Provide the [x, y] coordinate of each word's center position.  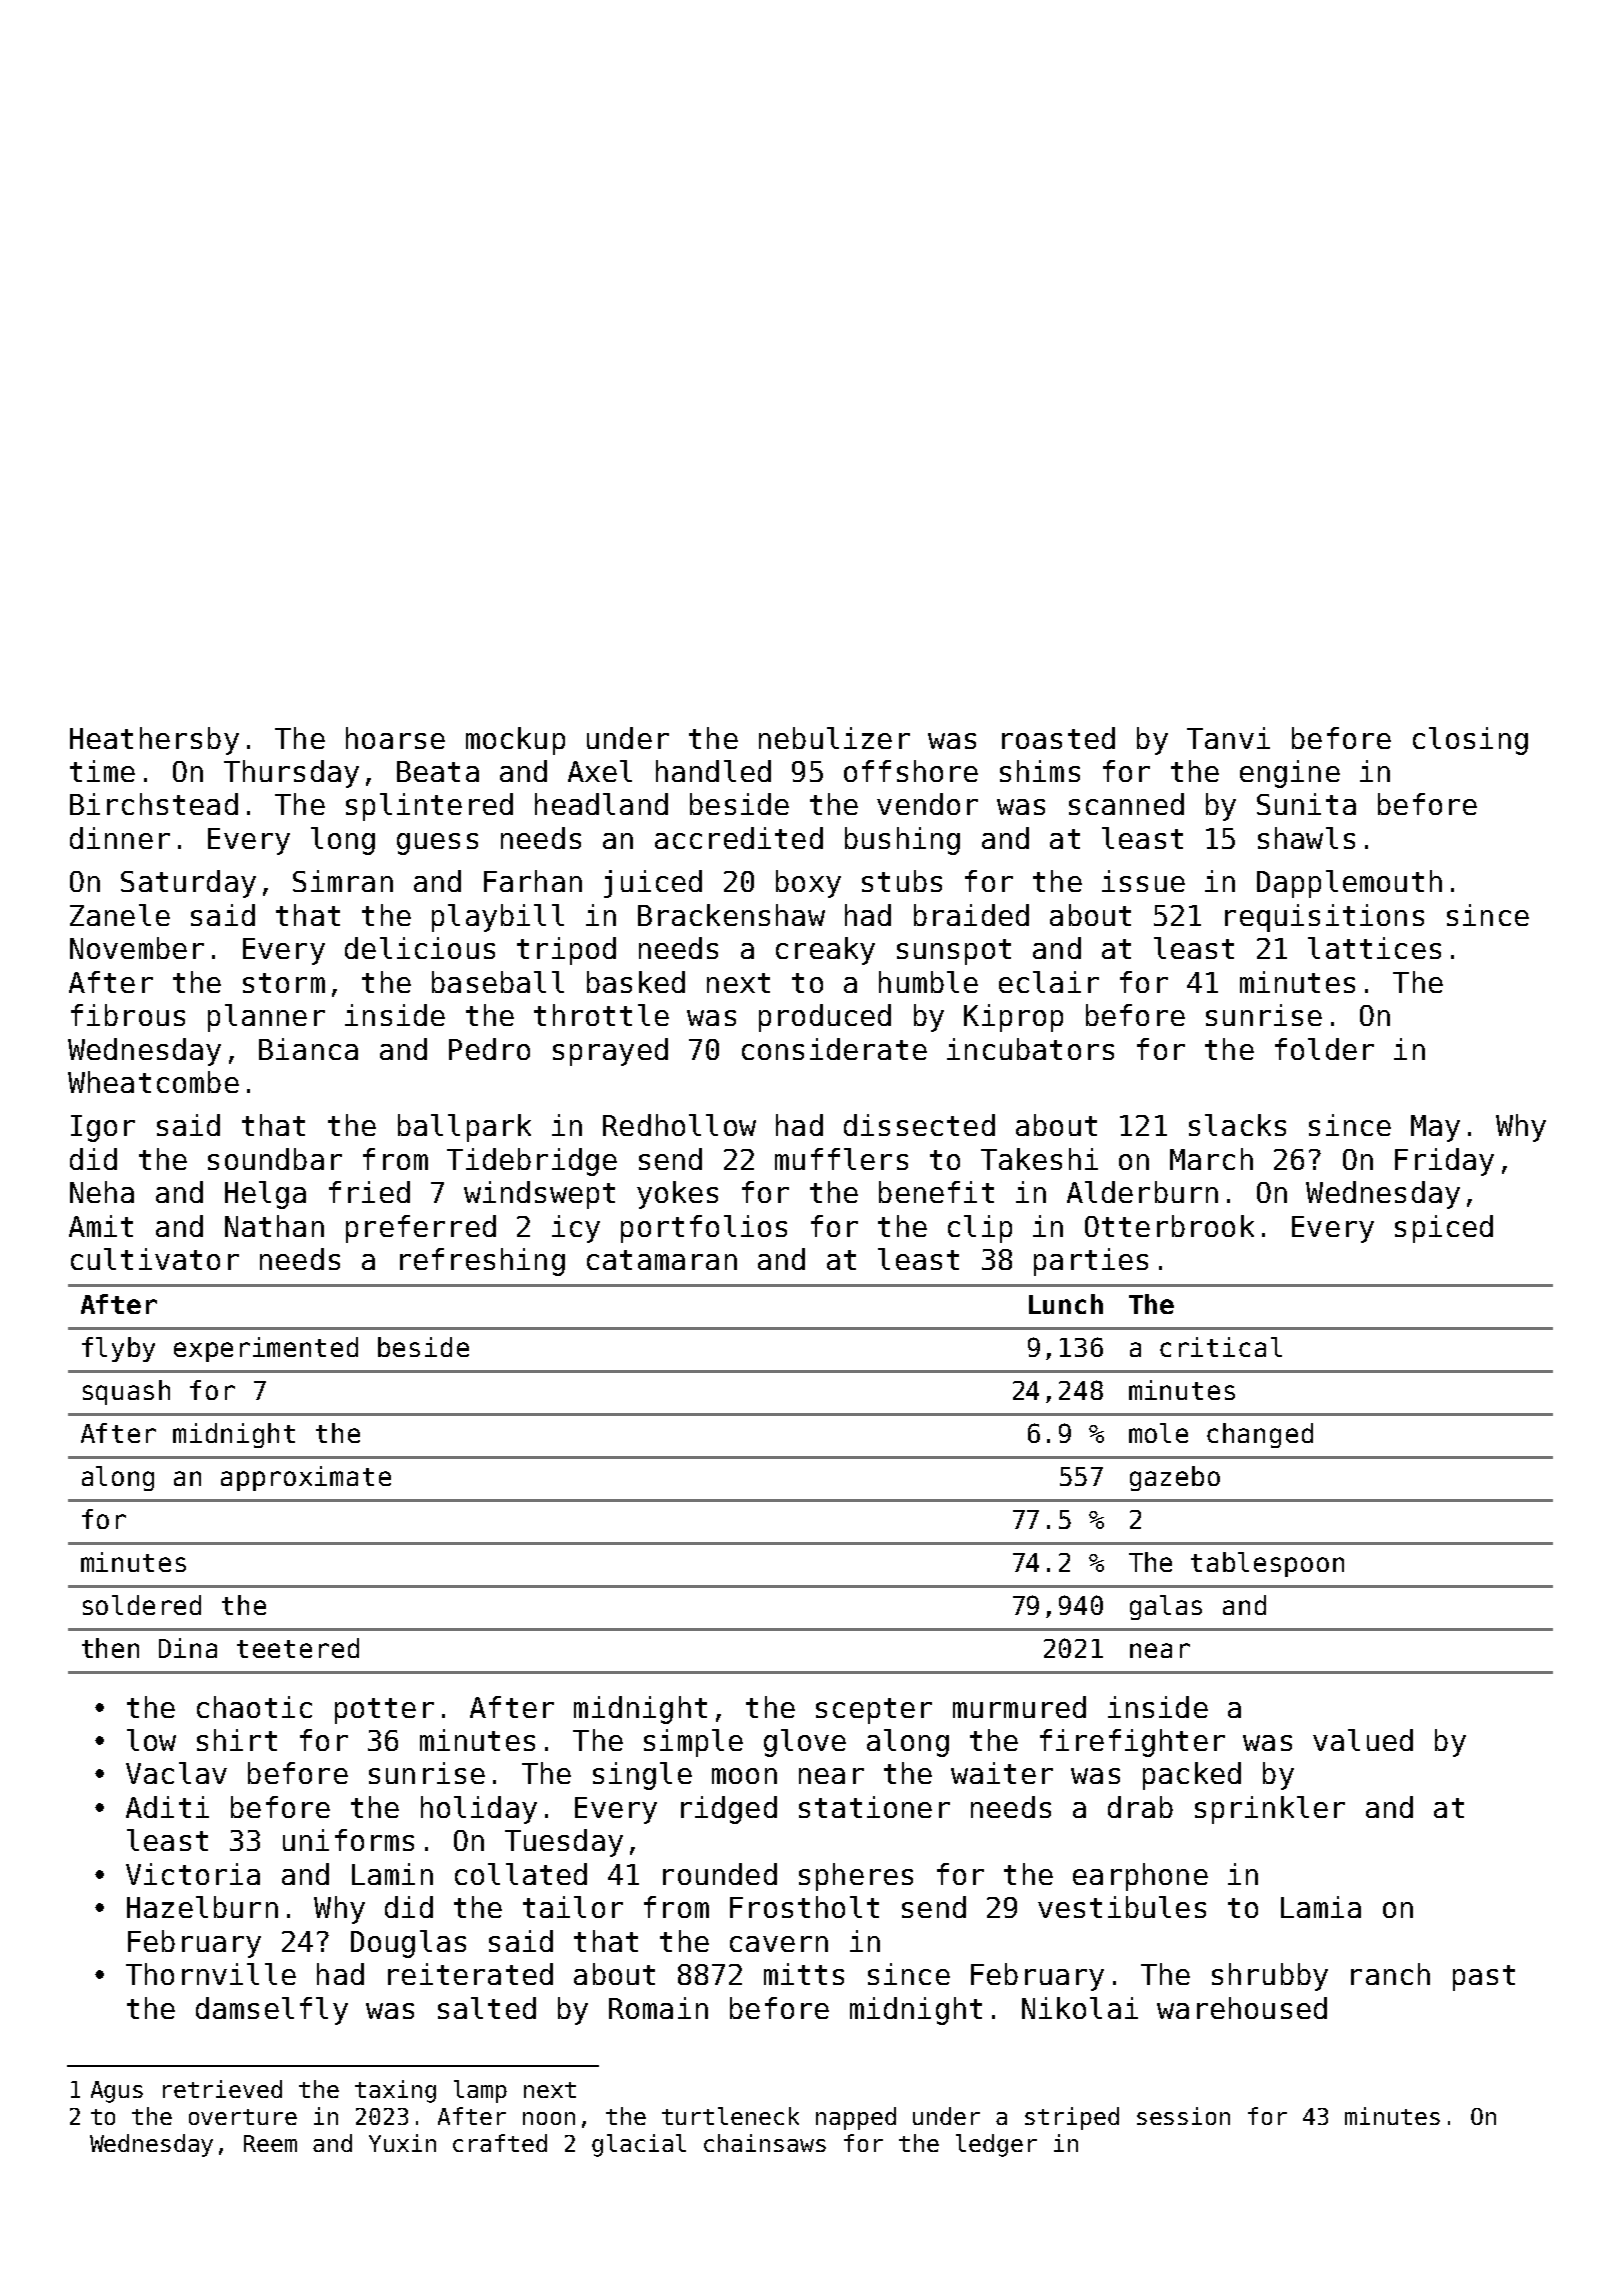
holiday [479, 1810]
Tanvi [1228, 738]
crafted [500, 2143]
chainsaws [765, 2143]
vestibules [1122, 1907]
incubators [1030, 1049]
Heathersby [154, 741]
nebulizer [834, 738]
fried [369, 1192]
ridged [729, 1810]
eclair [1049, 982]
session [1183, 2116]
